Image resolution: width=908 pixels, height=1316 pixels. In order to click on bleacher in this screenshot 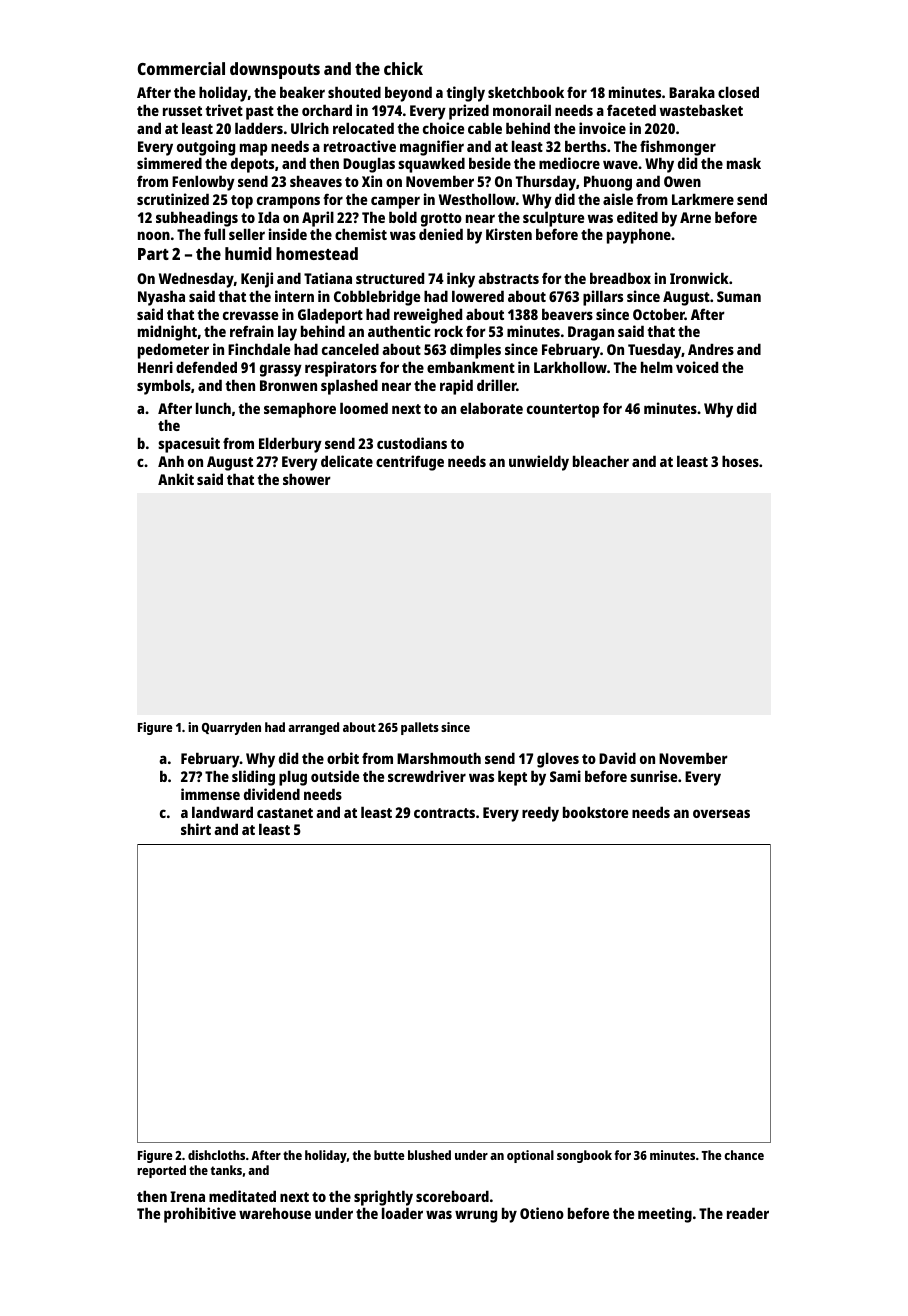, I will do `click(601, 461)`.
